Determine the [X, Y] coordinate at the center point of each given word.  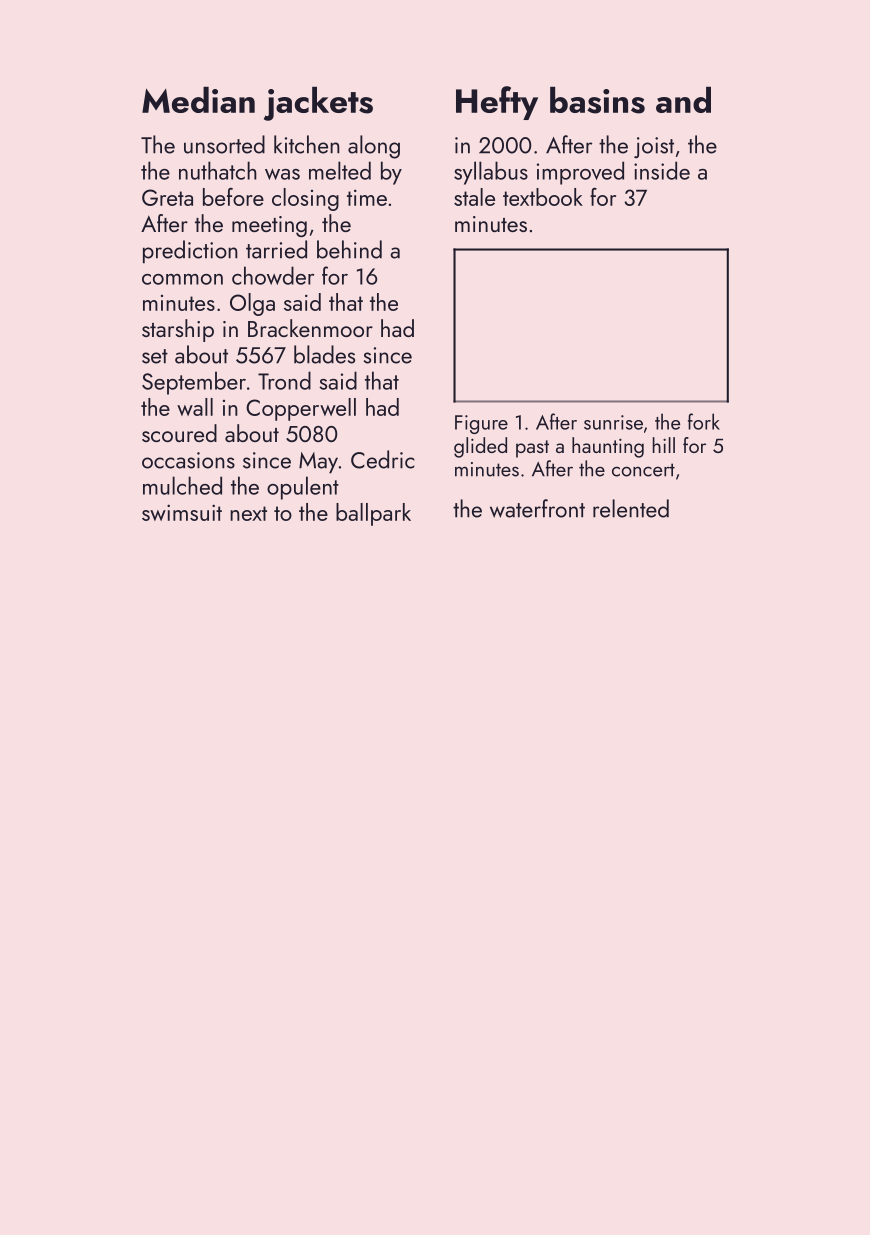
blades [324, 354]
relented [631, 508]
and [683, 100]
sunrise [613, 422]
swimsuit [182, 512]
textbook [543, 197]
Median [198, 100]
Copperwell [301, 409]
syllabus [491, 173]
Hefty [497, 103]
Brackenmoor [310, 328]
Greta [167, 197]
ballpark [373, 514]
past [532, 449]
